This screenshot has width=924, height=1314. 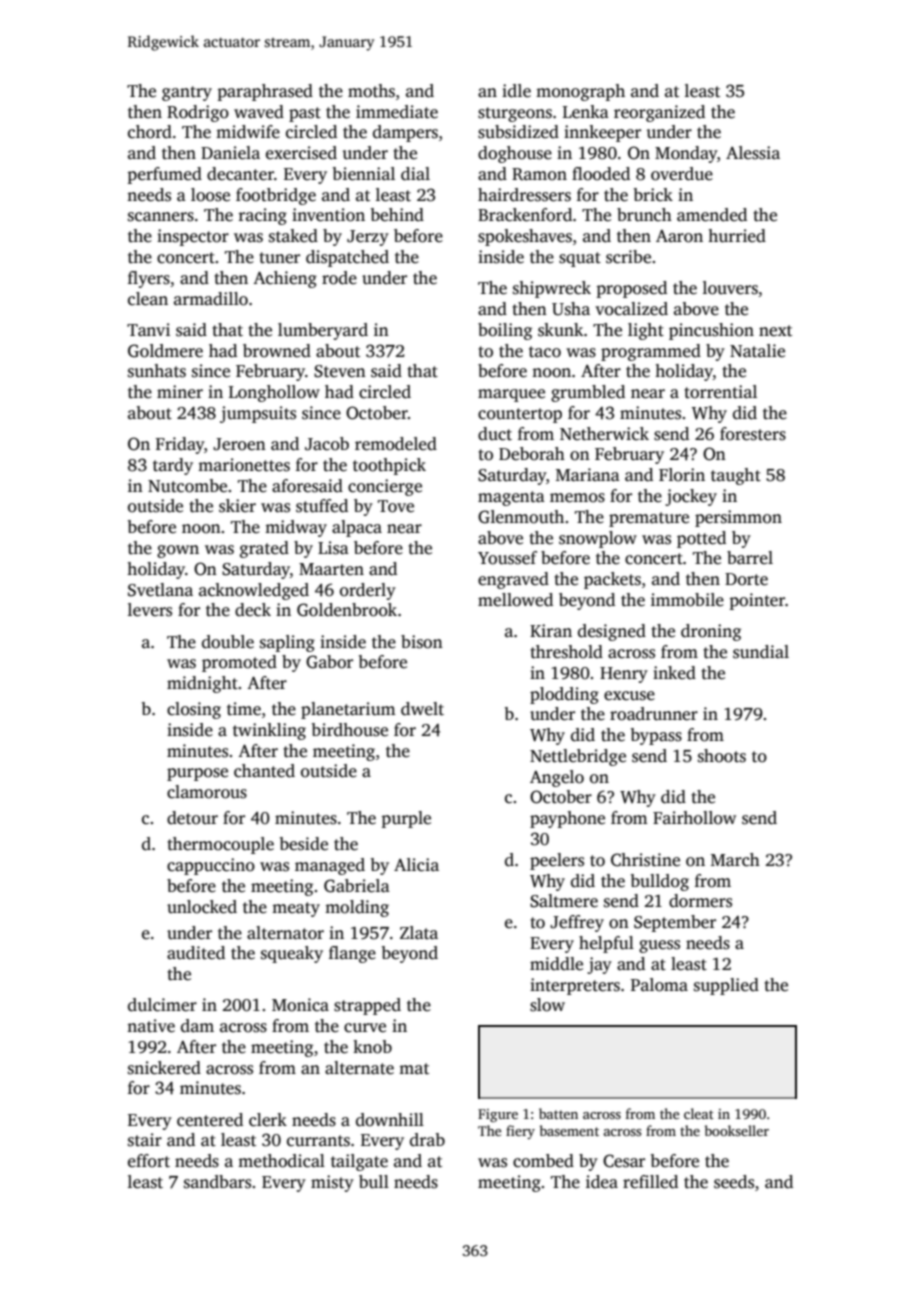 What do you see at coordinates (397, 112) in the screenshot?
I see `immediate` at bounding box center [397, 112].
